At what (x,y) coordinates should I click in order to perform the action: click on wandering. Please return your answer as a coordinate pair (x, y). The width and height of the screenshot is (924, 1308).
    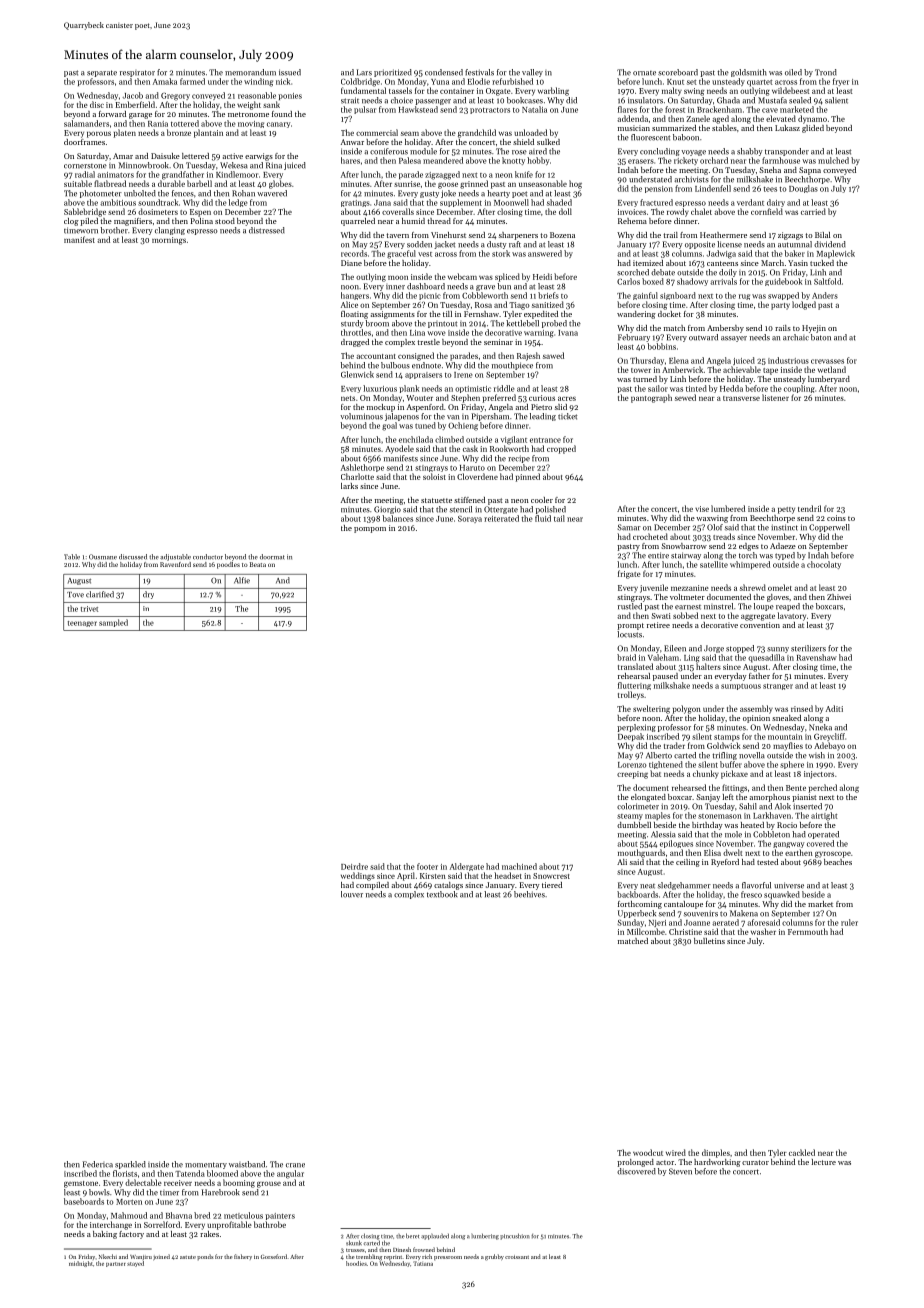
    Looking at the image, I should click on (636, 315).
